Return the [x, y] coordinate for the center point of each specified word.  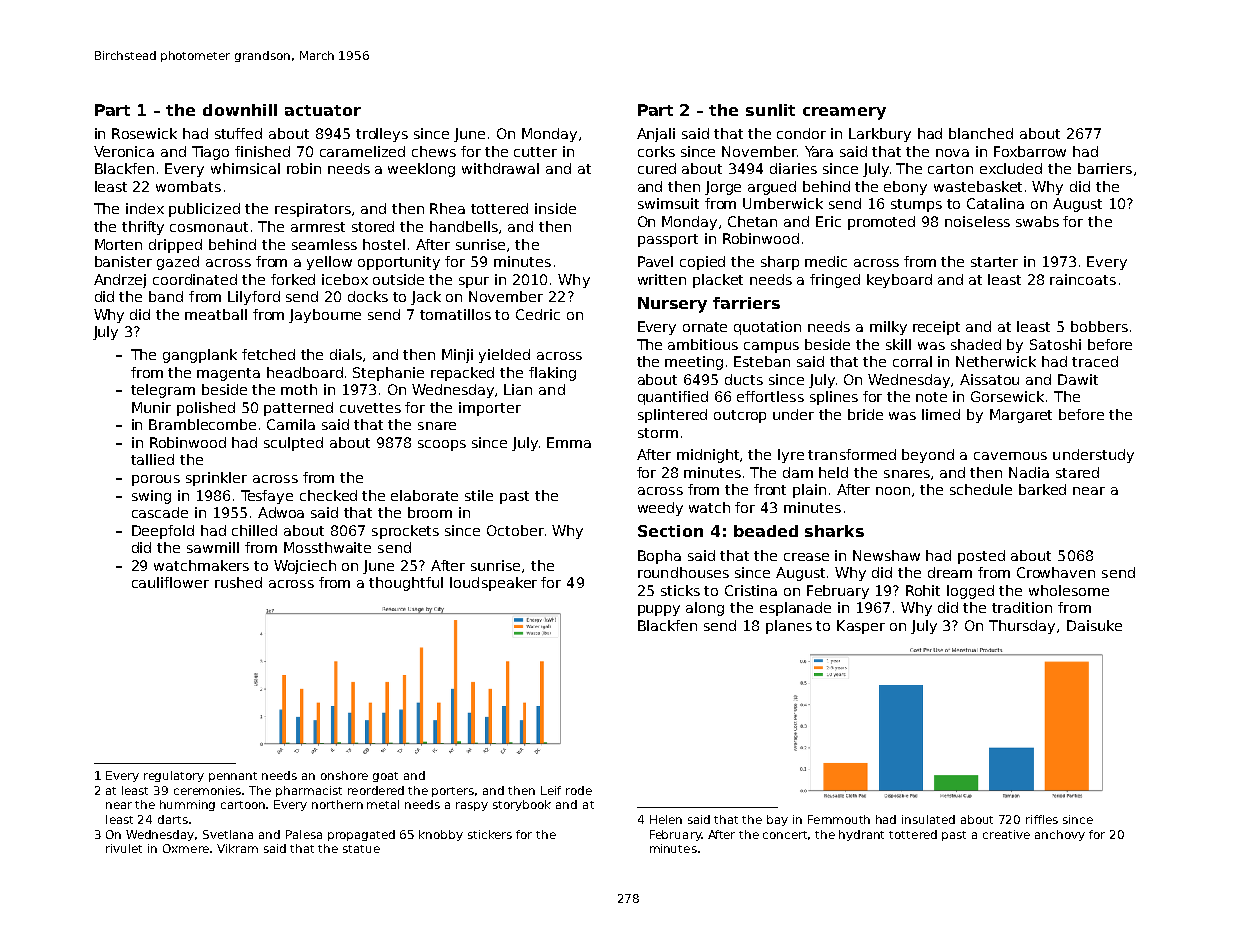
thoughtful [406, 584]
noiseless [977, 221]
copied [702, 263]
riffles [1042, 819]
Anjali [656, 135]
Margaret [1021, 416]
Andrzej [120, 281]
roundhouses [683, 572]
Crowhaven [1056, 572]
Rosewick [144, 133]
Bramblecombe [202, 424]
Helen [666, 819]
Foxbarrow [1030, 151]
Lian [518, 389]
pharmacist [309, 791]
